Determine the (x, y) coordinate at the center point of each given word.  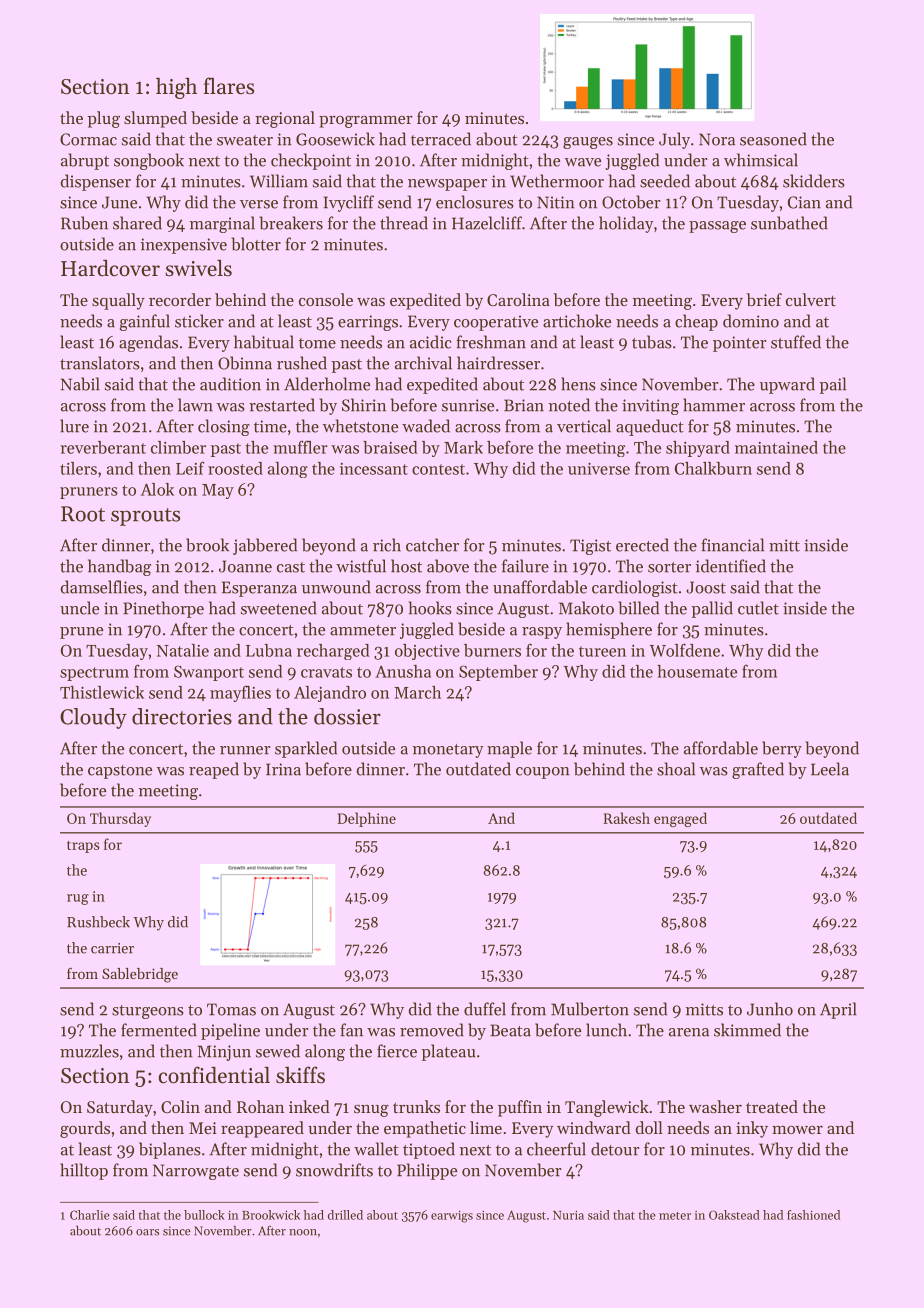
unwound (336, 587)
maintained (776, 447)
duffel (485, 1009)
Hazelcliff (487, 223)
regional (285, 119)
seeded (665, 181)
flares (229, 86)
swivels (198, 268)
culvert (811, 299)
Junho (770, 1009)
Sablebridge (140, 975)
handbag (119, 567)
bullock (204, 1215)
